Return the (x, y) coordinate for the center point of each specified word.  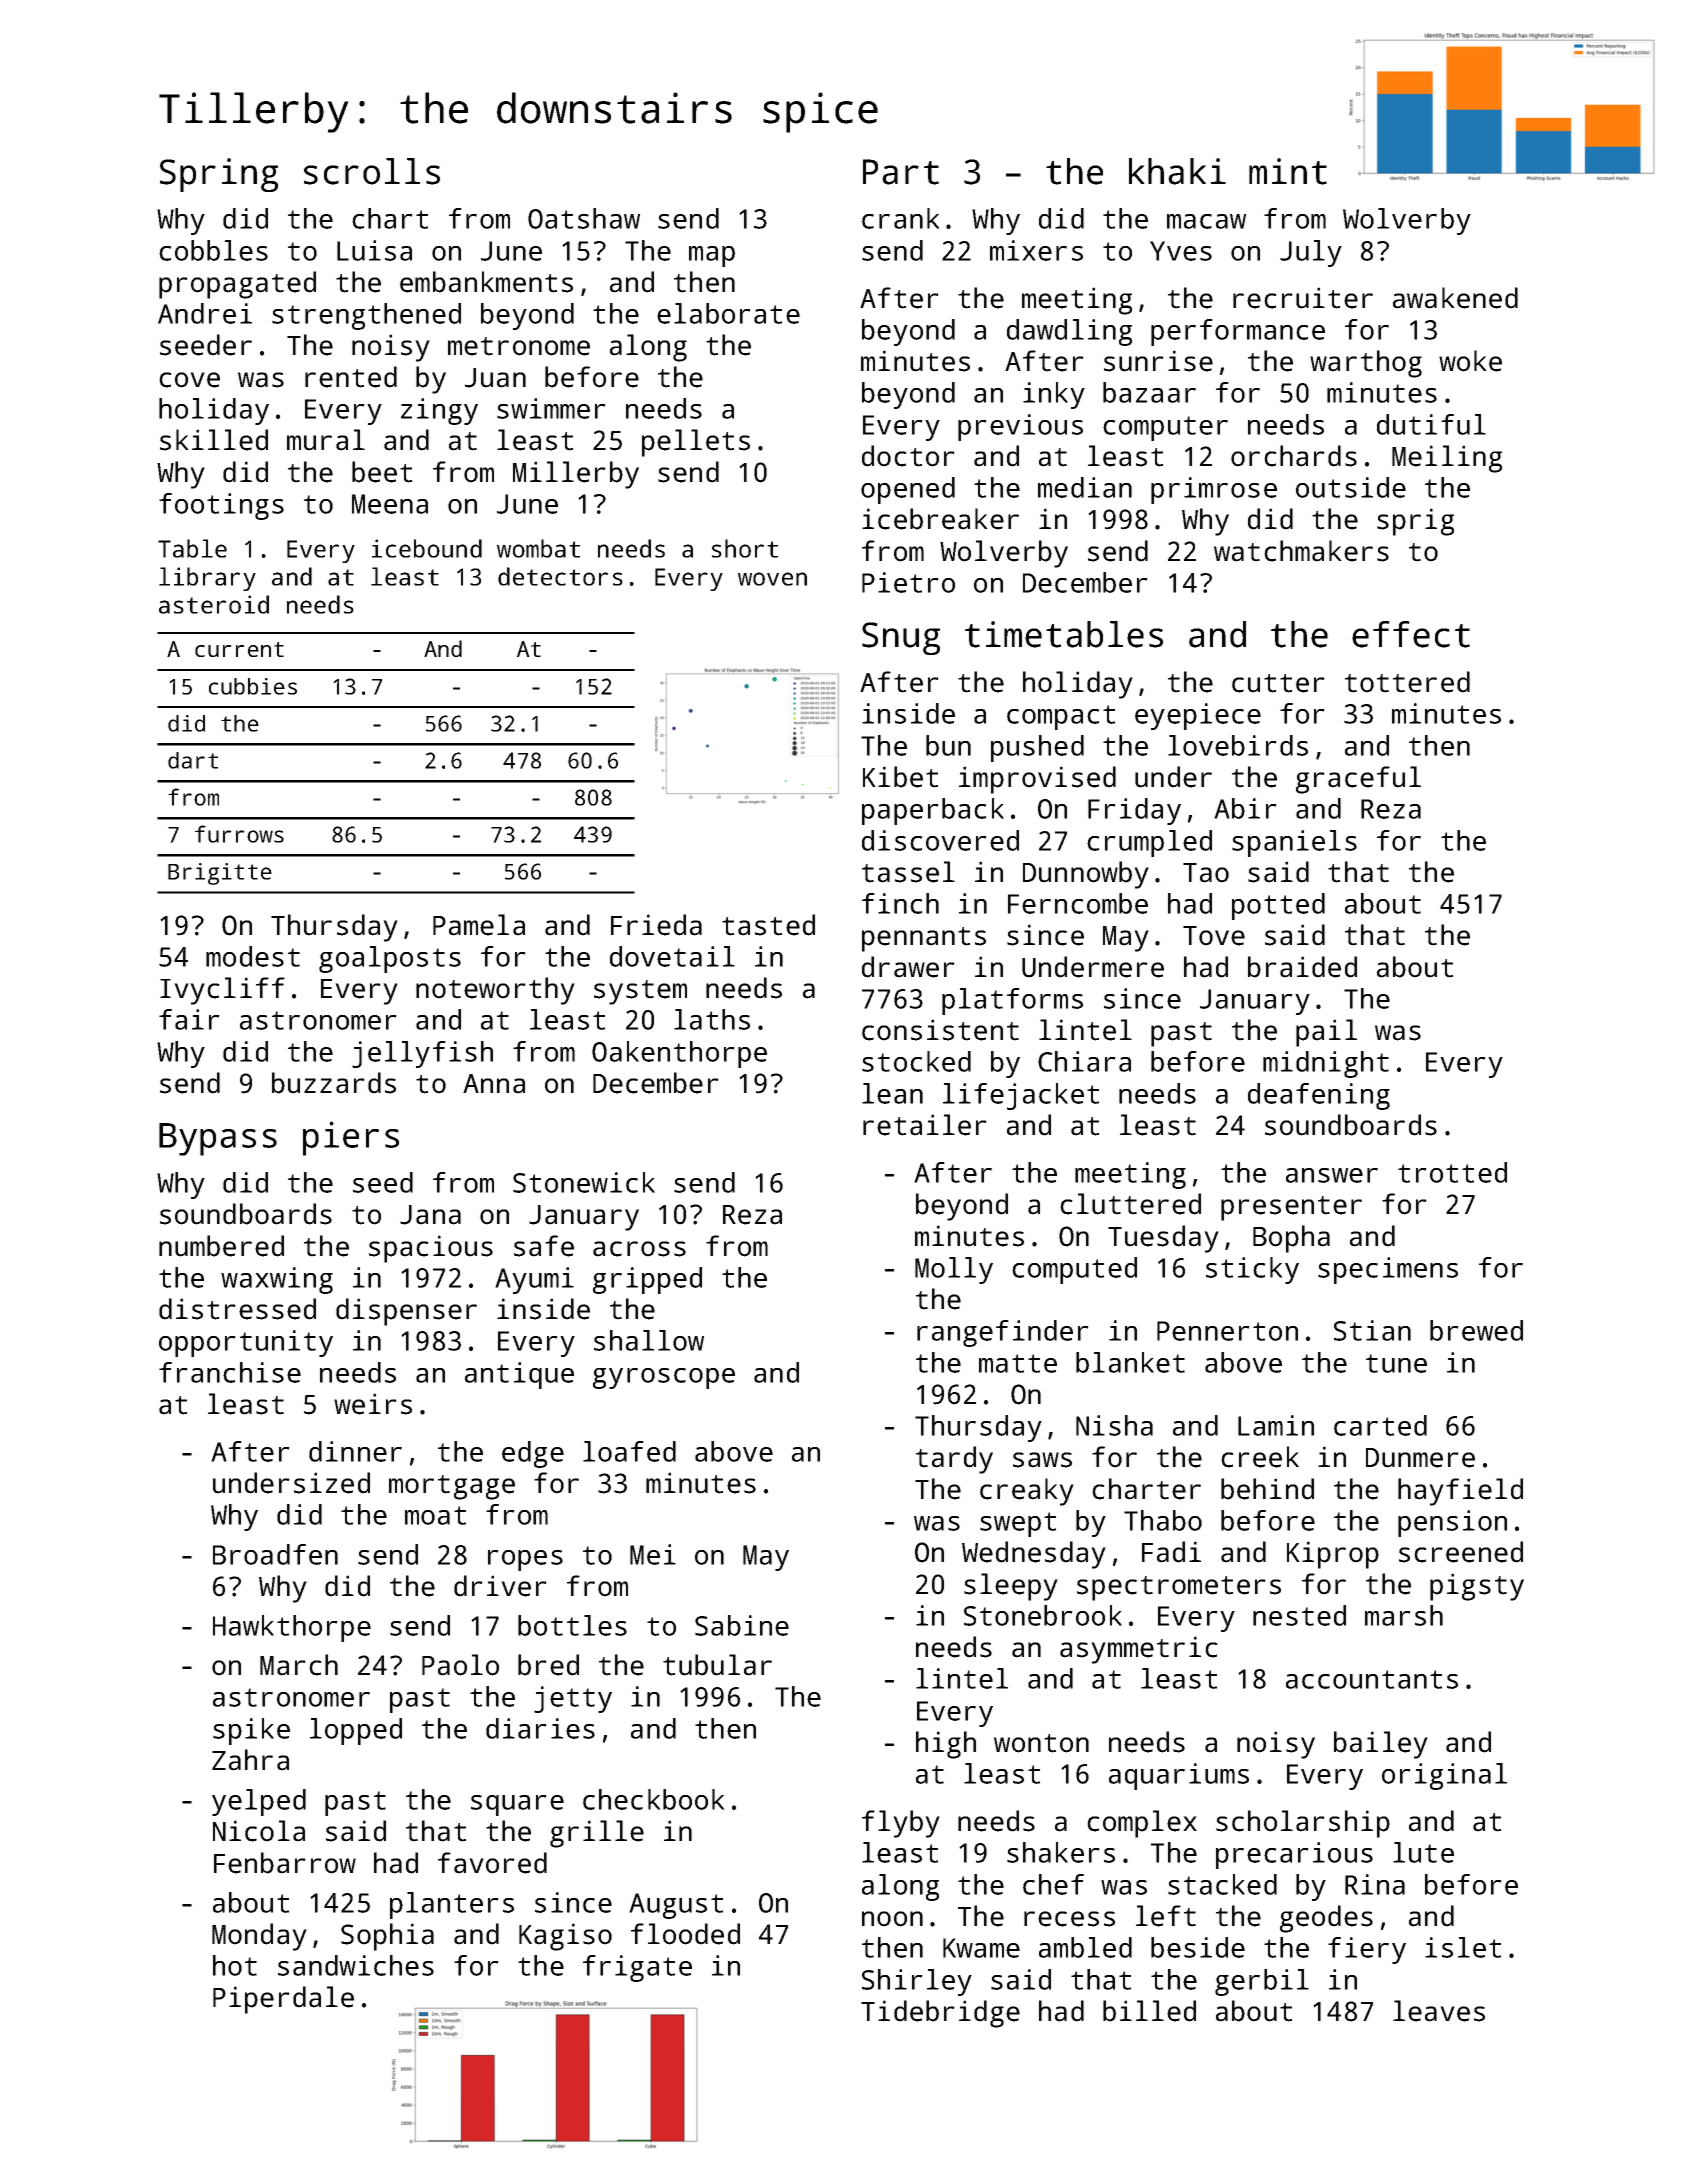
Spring (219, 175)
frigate (637, 1968)
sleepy (1011, 1587)
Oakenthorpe (679, 1054)
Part (901, 172)
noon (892, 1919)
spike (251, 1731)
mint (1288, 171)
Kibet (900, 777)
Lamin (1276, 1425)
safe (544, 1246)
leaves (1439, 2011)
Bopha (1291, 1239)
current (239, 649)
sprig (1415, 522)
